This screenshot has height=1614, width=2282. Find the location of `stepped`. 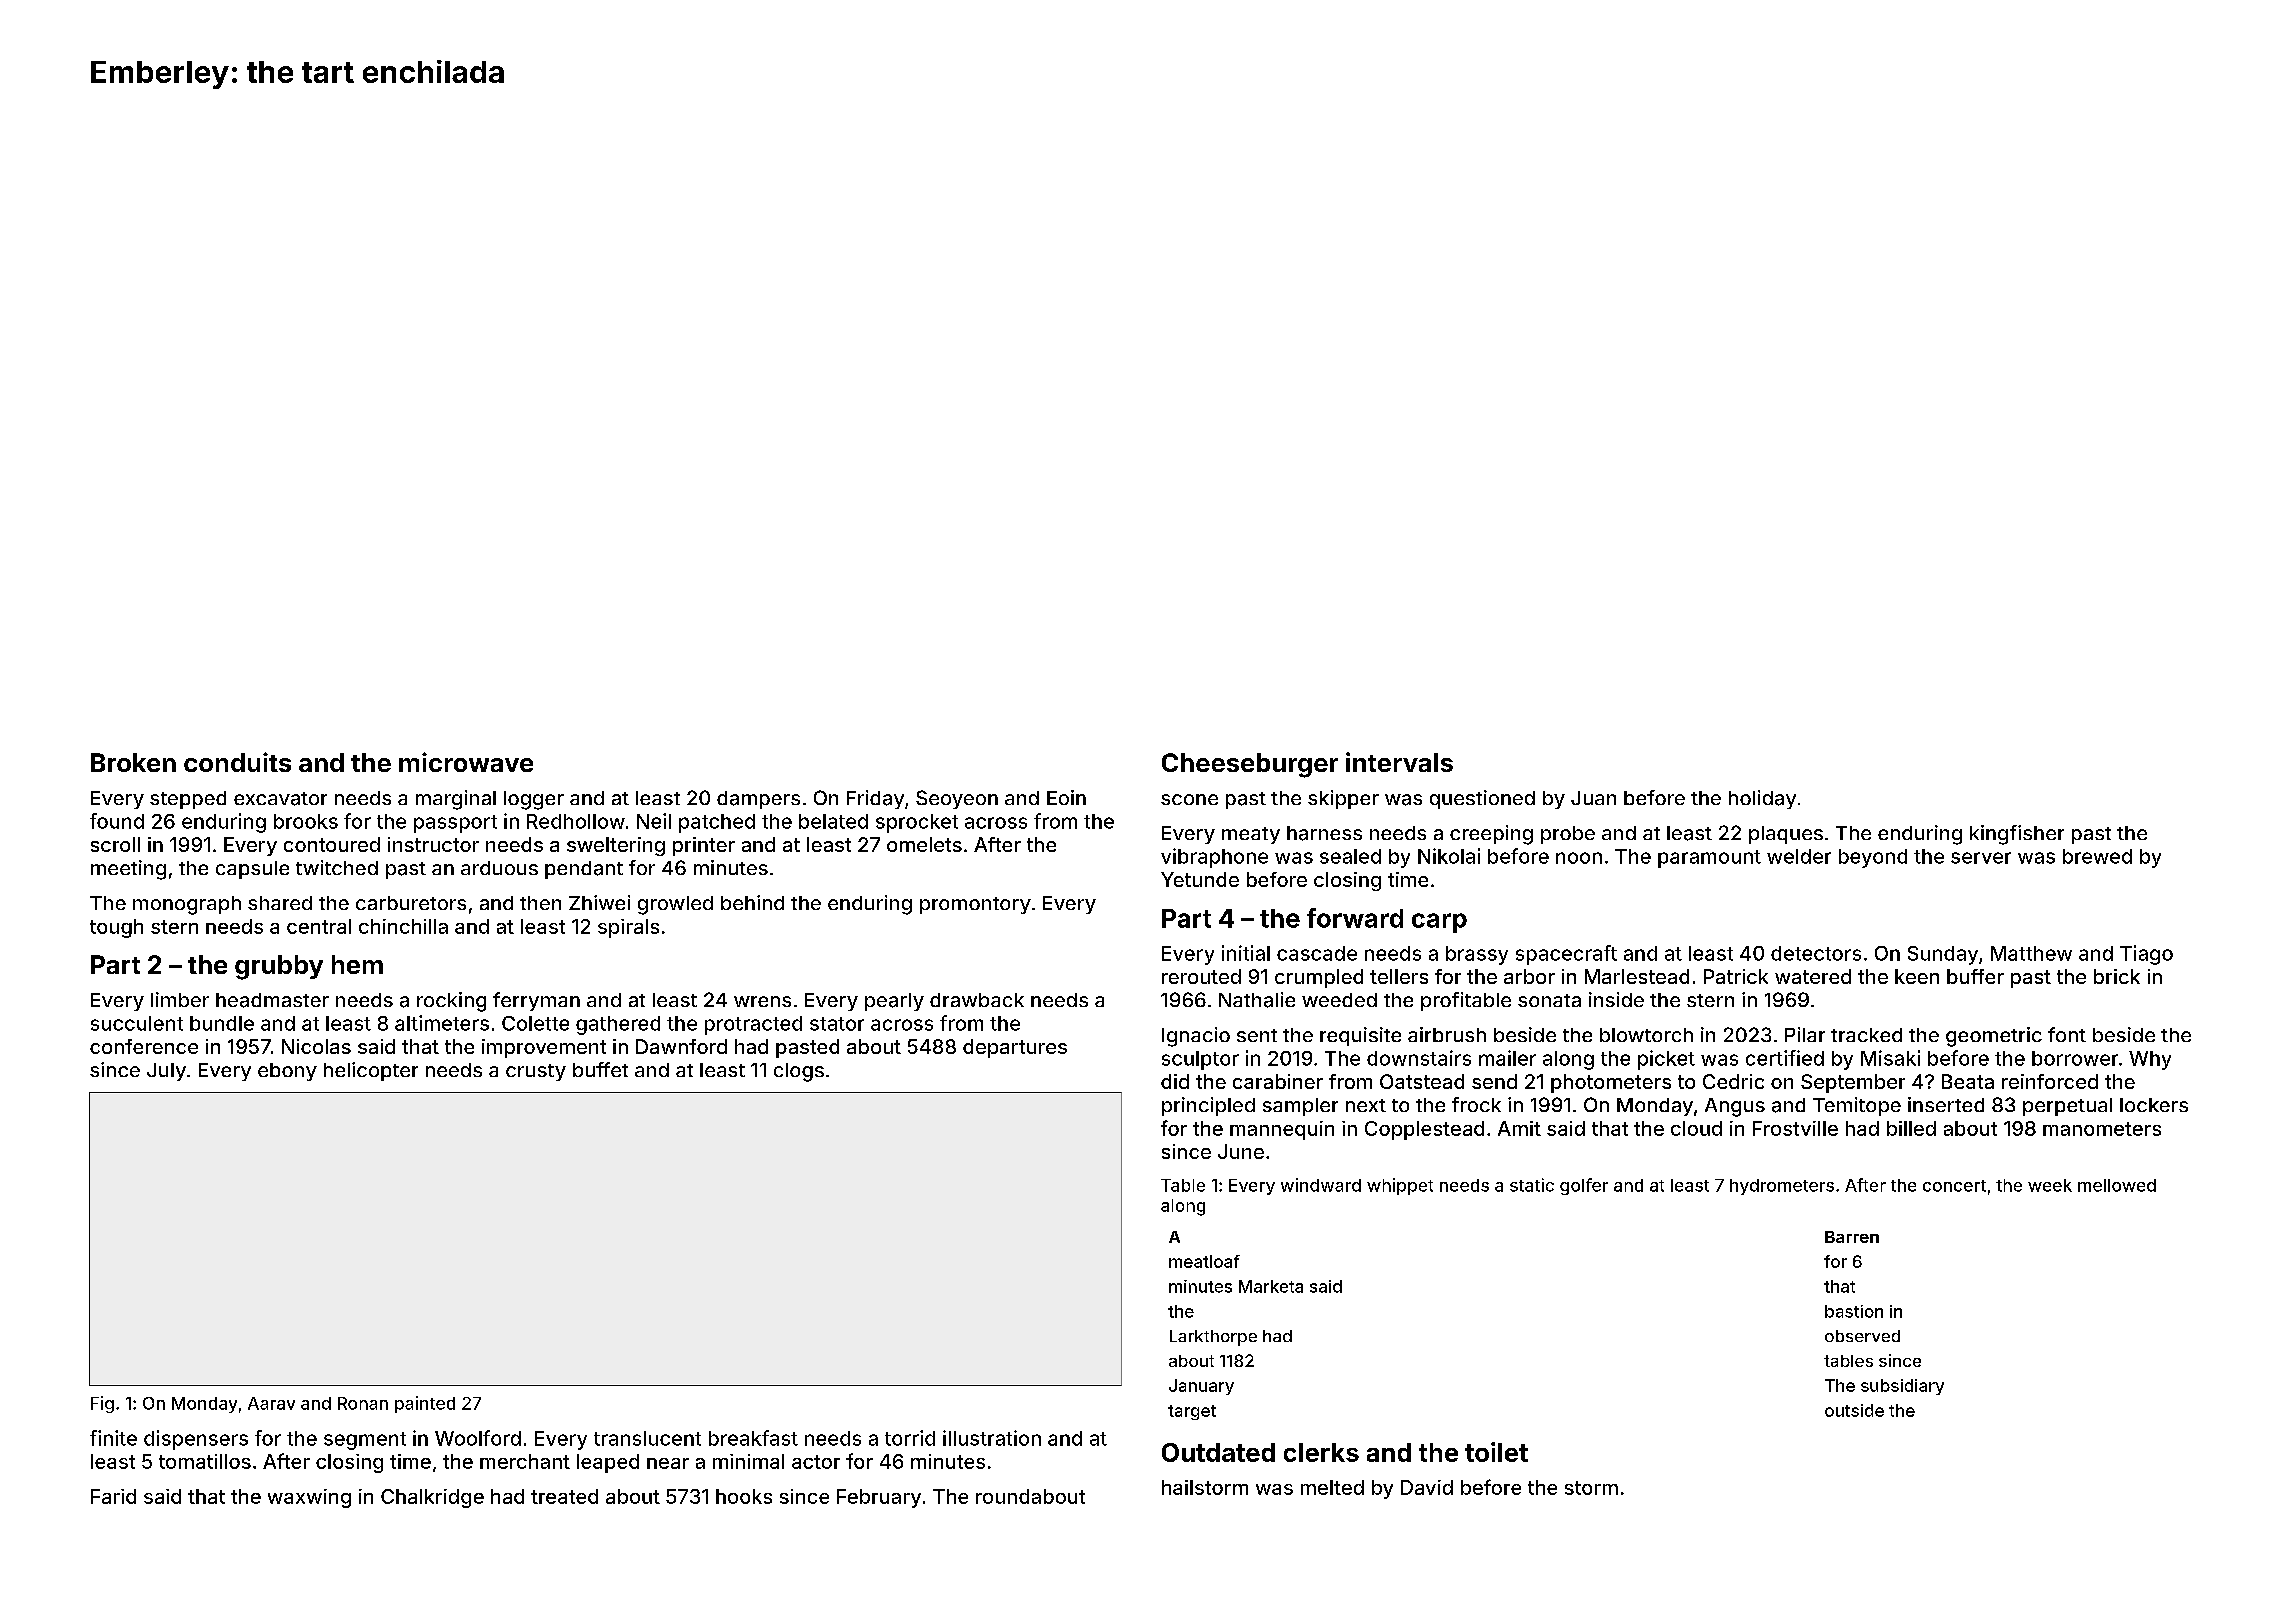

stepped is located at coordinates (188, 800).
